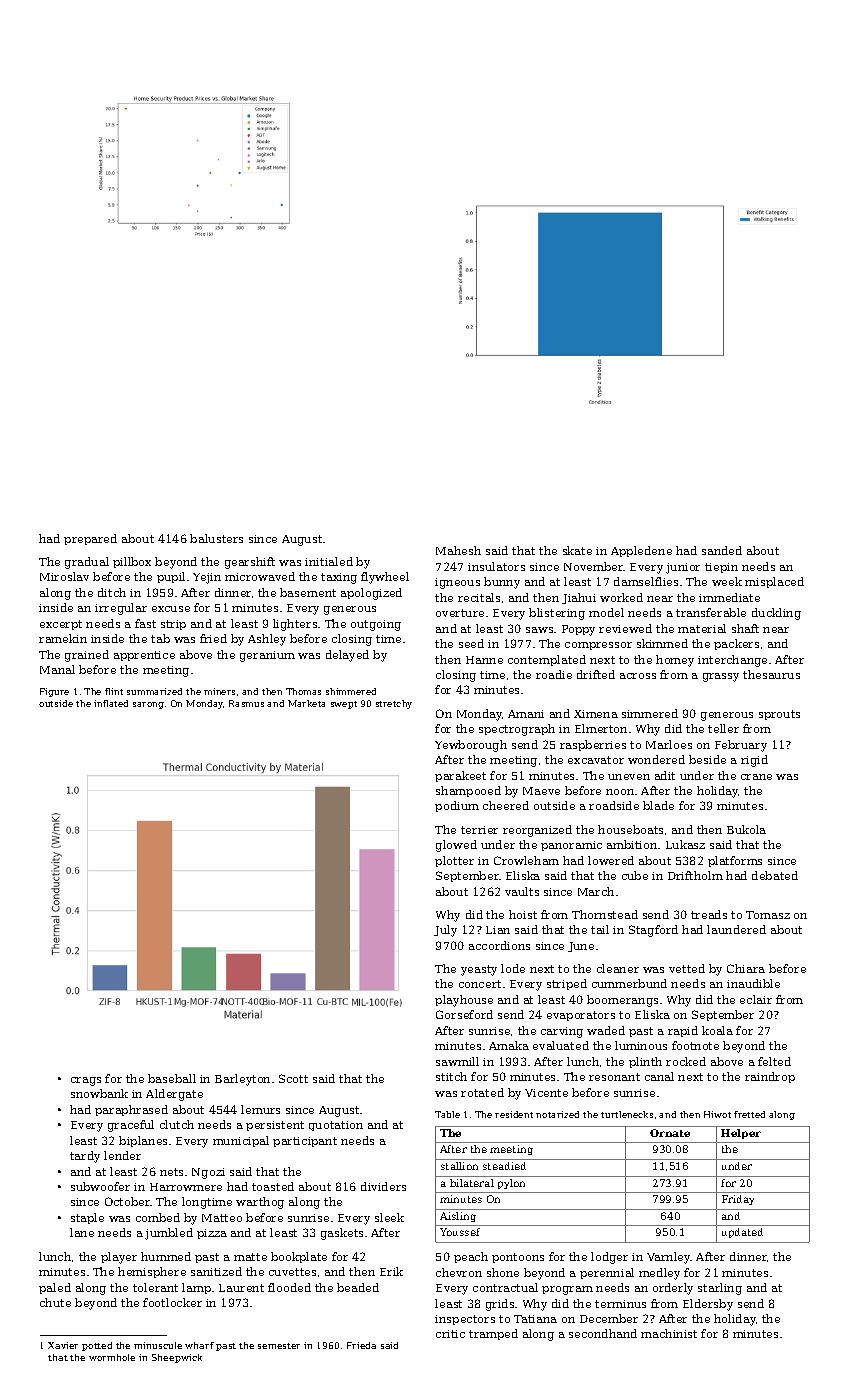 This screenshot has width=849, height=1400. What do you see at coordinates (55, 1288) in the screenshot?
I see `paled` at bounding box center [55, 1288].
